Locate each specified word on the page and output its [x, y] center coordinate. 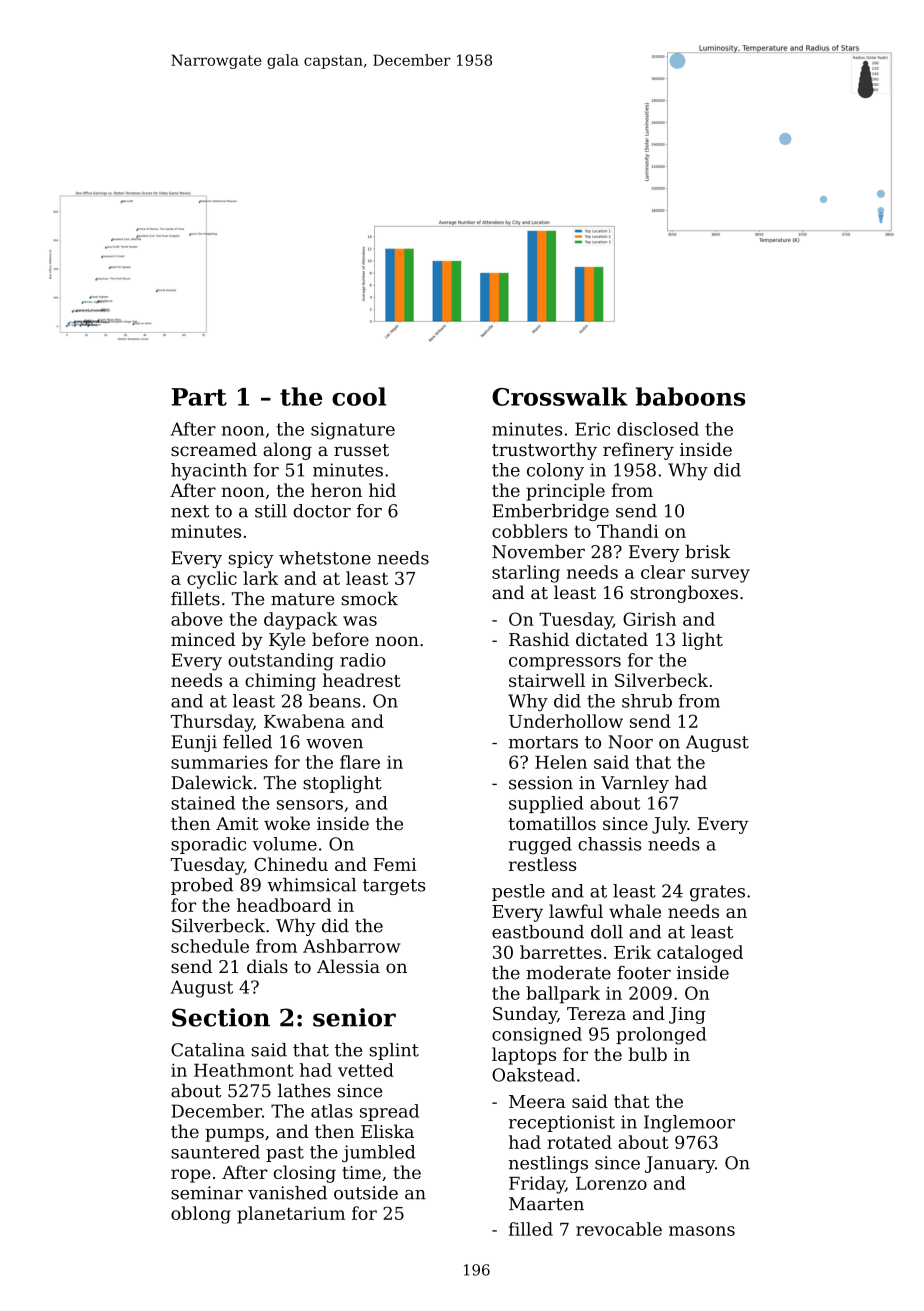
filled [531, 1229]
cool [359, 396]
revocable [619, 1229]
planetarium [291, 1215]
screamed [214, 449]
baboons [691, 396]
